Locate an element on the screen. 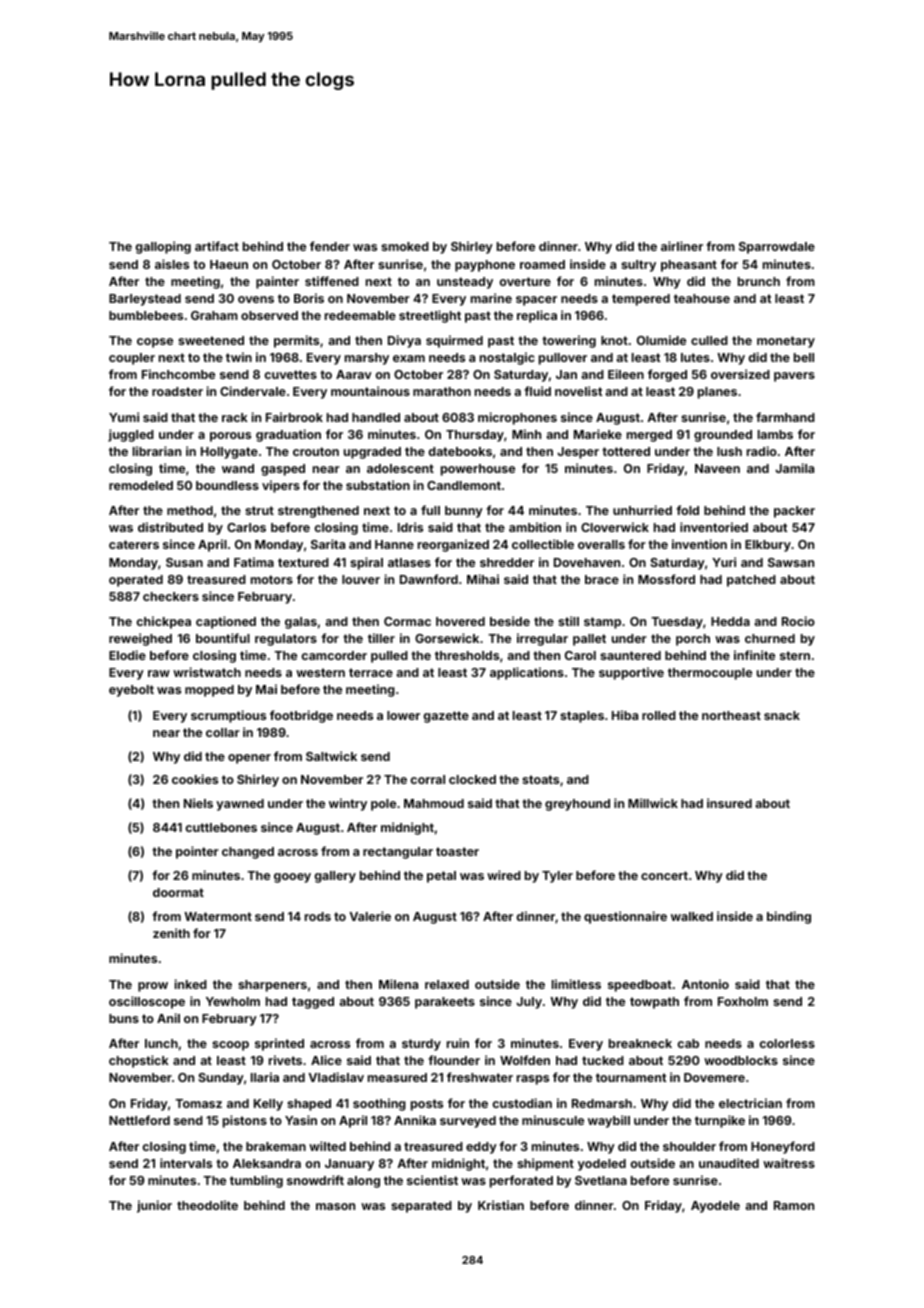 The image size is (924, 1308). aisles is located at coordinates (172, 264).
